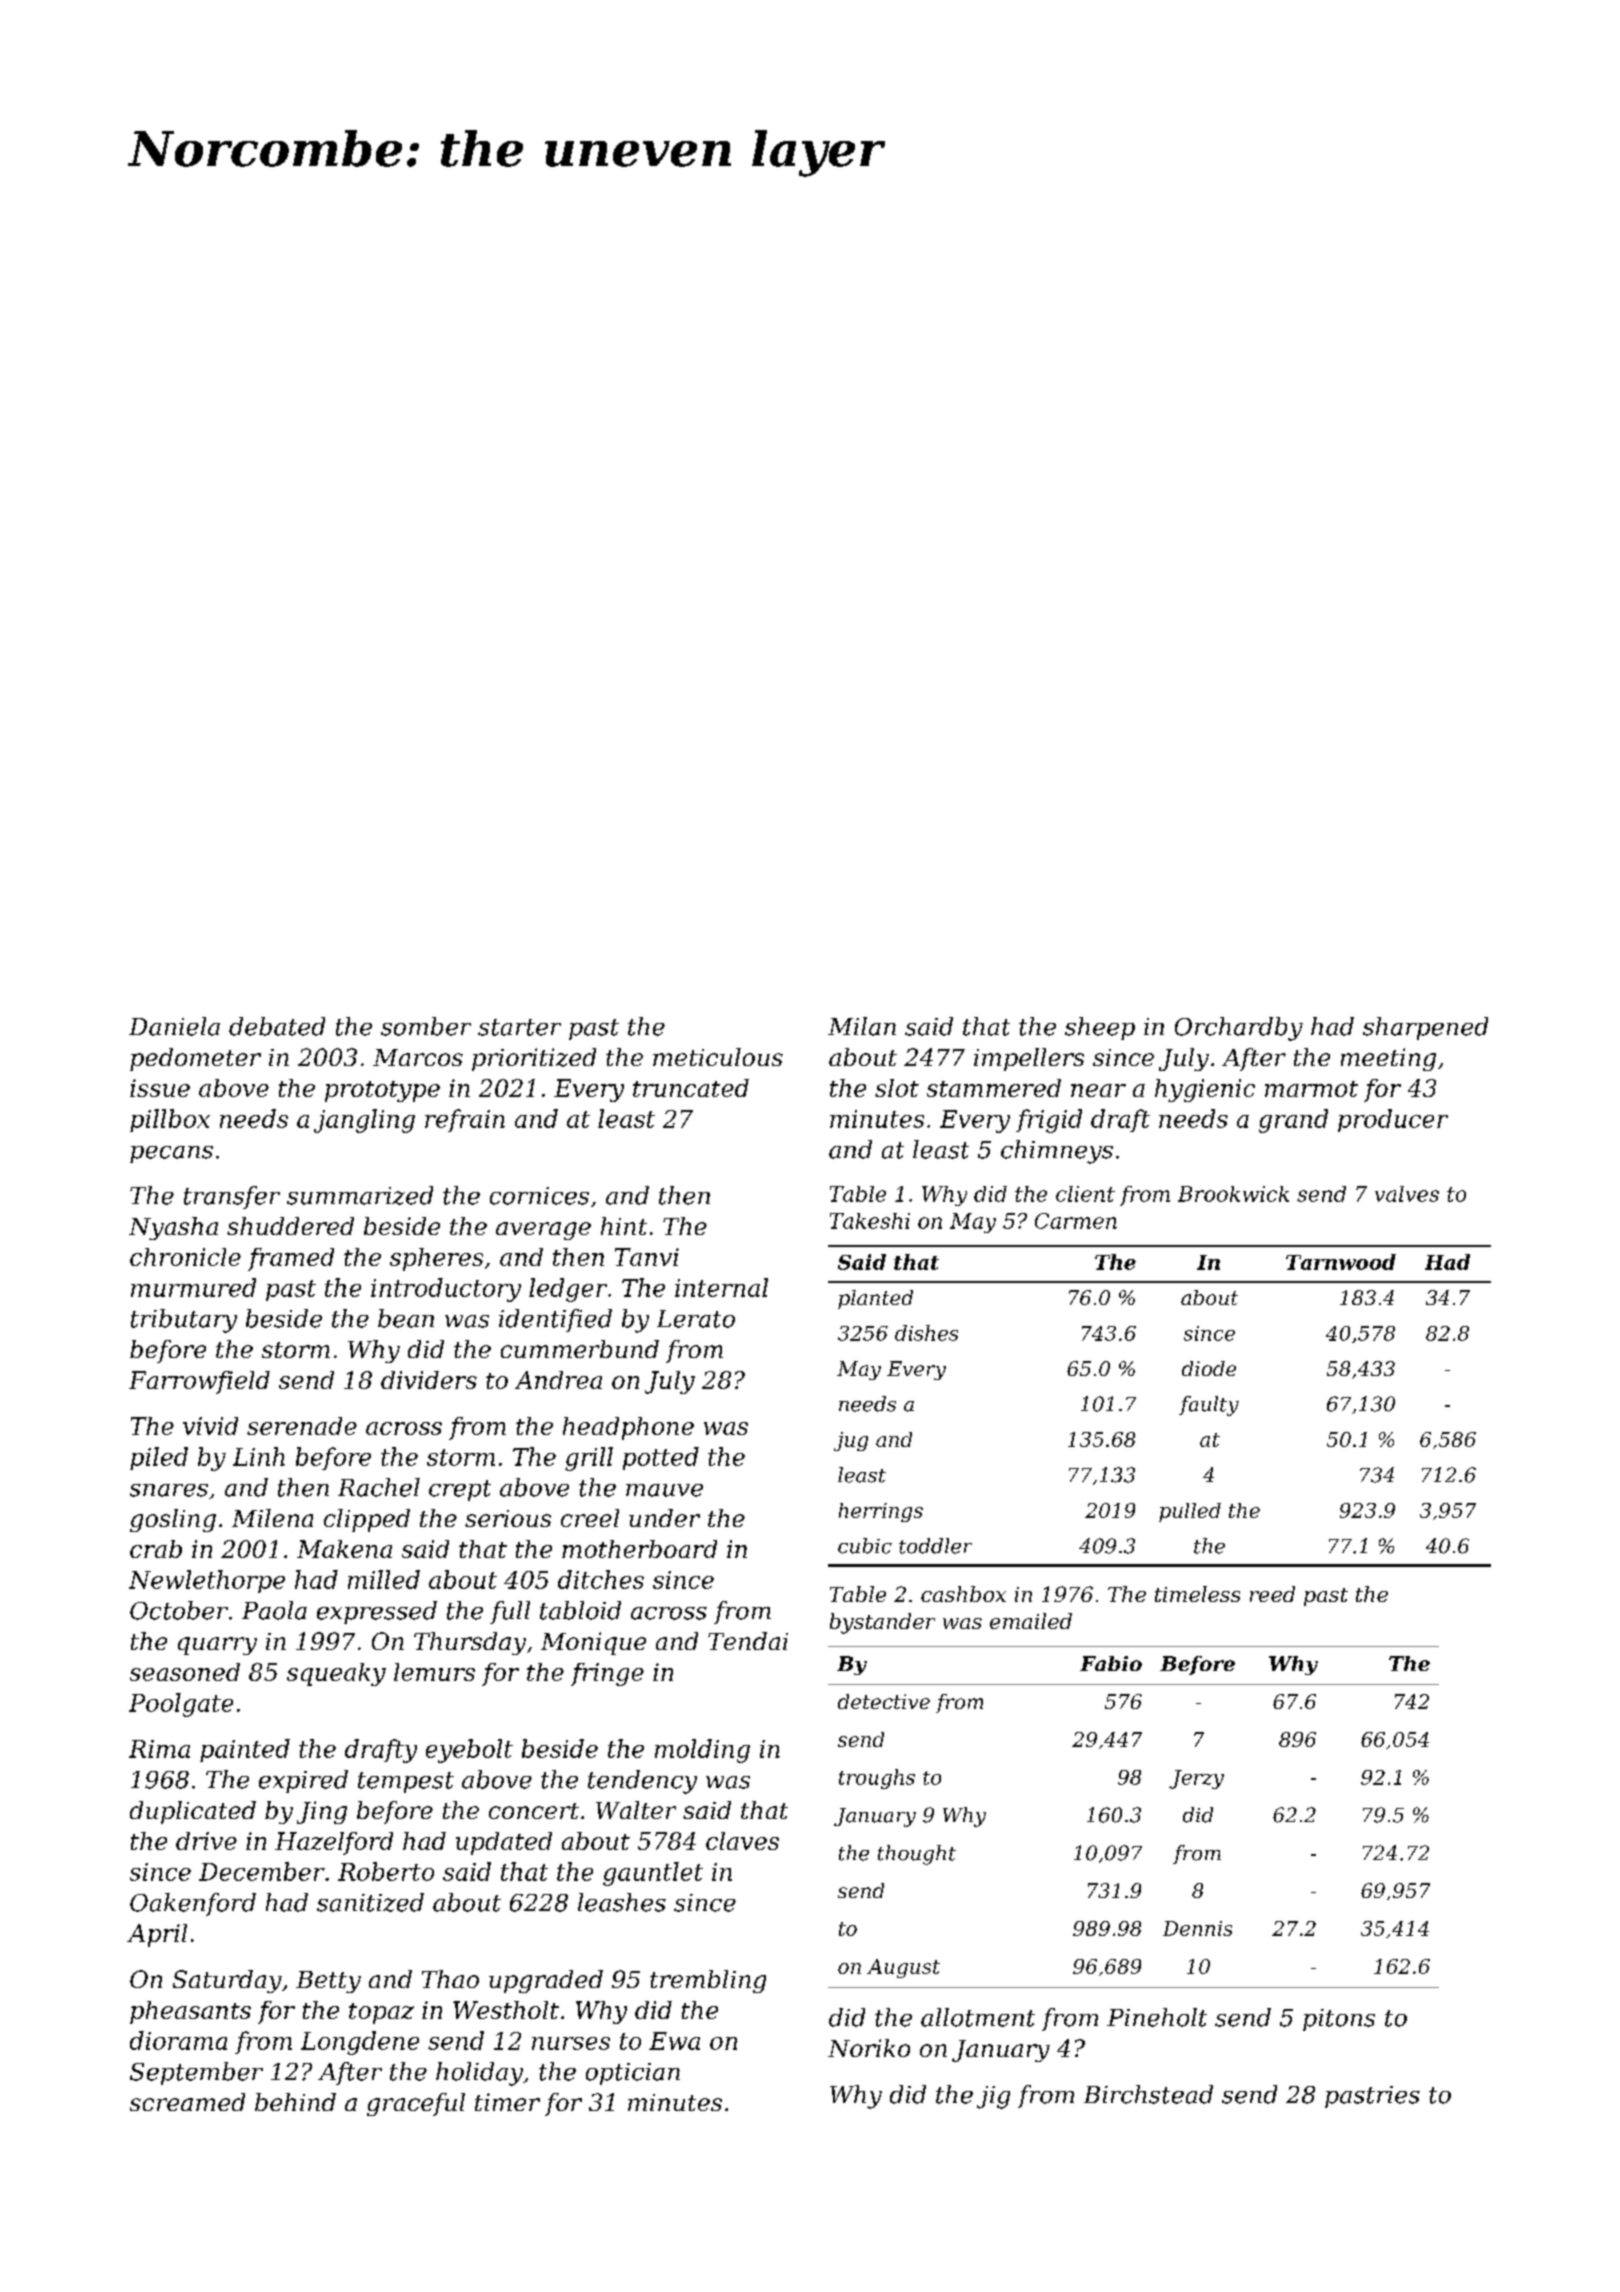 The image size is (1620, 2292). Describe the element at coordinates (851, 1441) in the screenshot. I see `jug` at that location.
